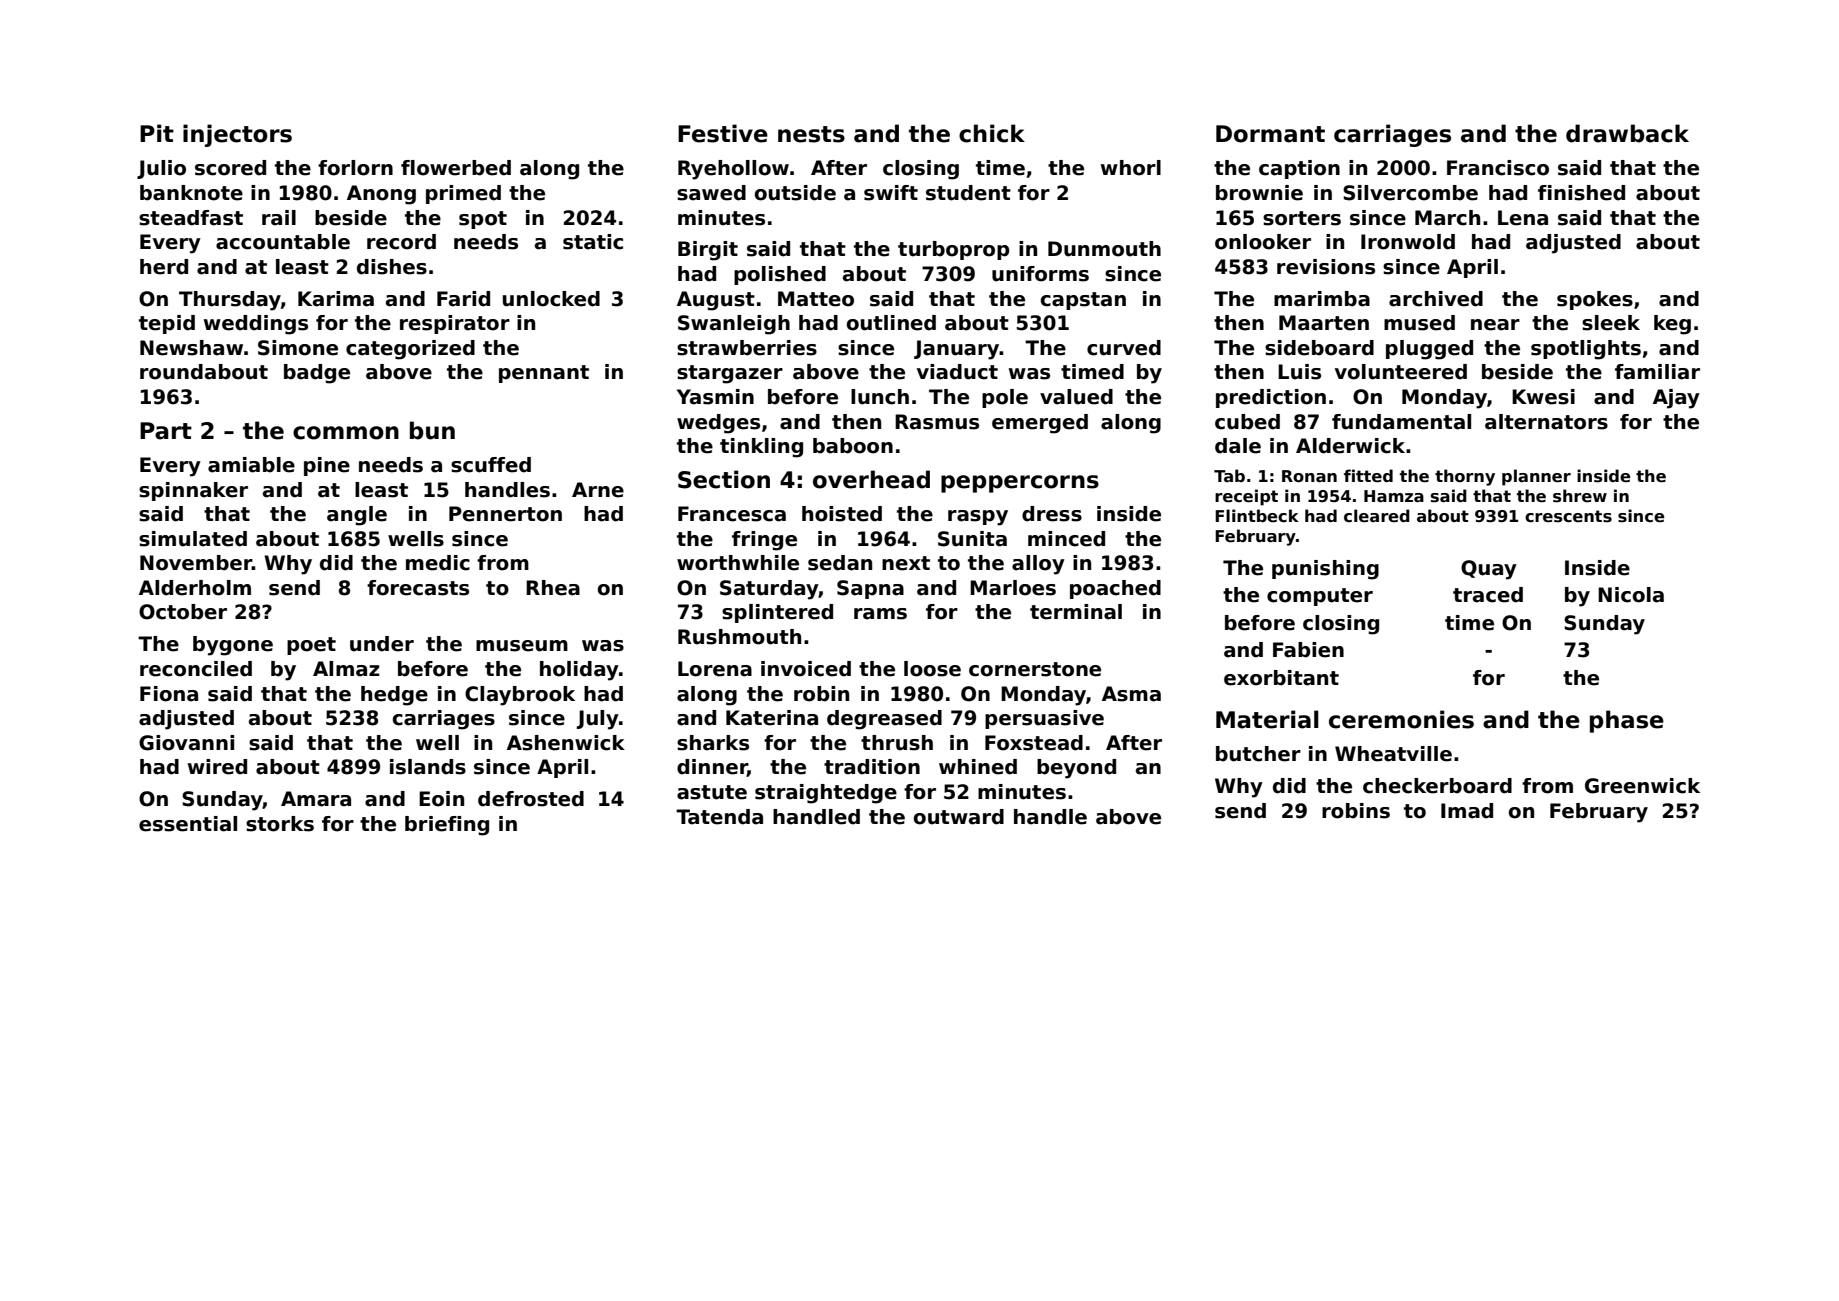  What do you see at coordinates (1627, 133) in the screenshot?
I see `drawback` at bounding box center [1627, 133].
